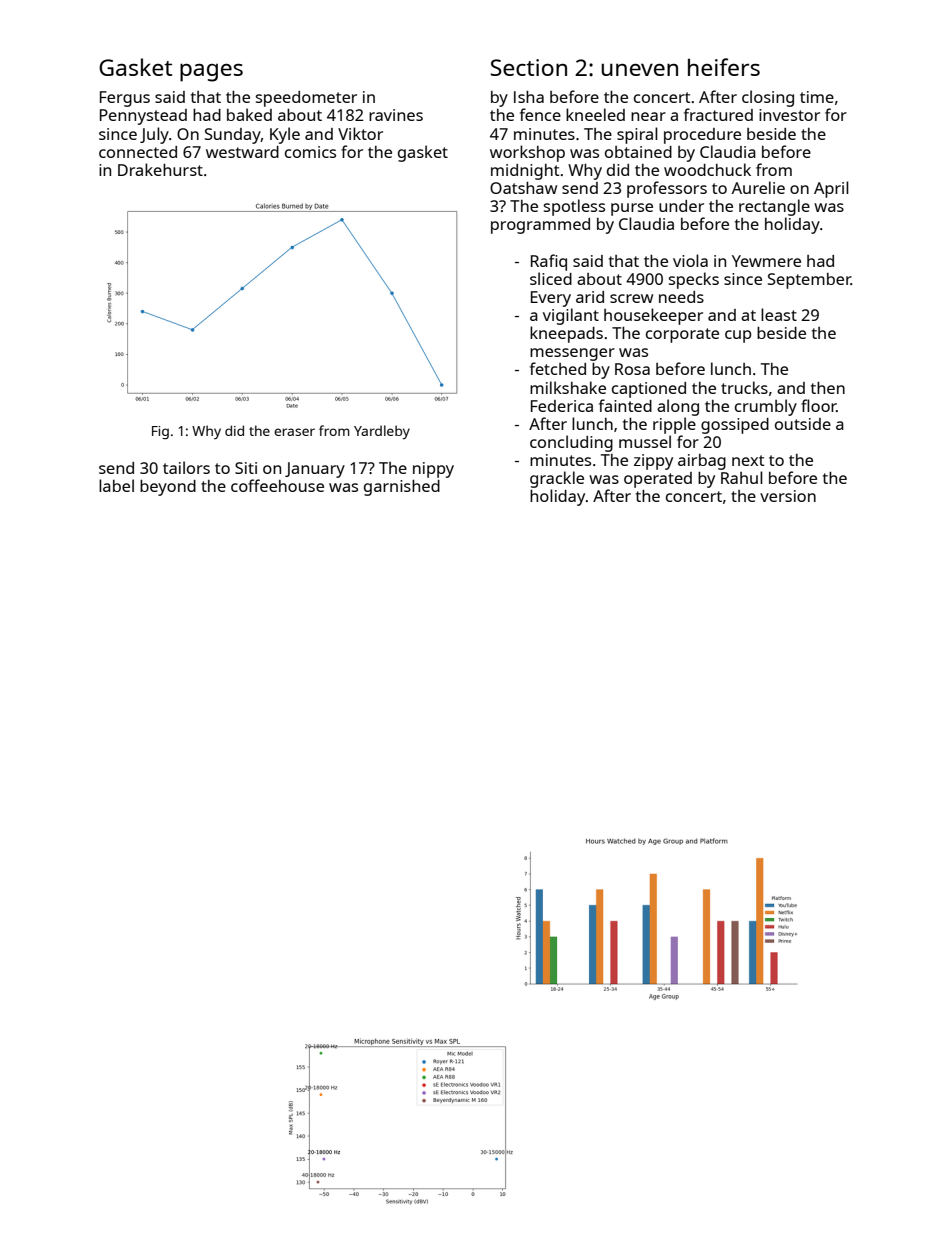 The image size is (952, 1233). What do you see at coordinates (774, 207) in the screenshot?
I see `rectangle` at bounding box center [774, 207].
